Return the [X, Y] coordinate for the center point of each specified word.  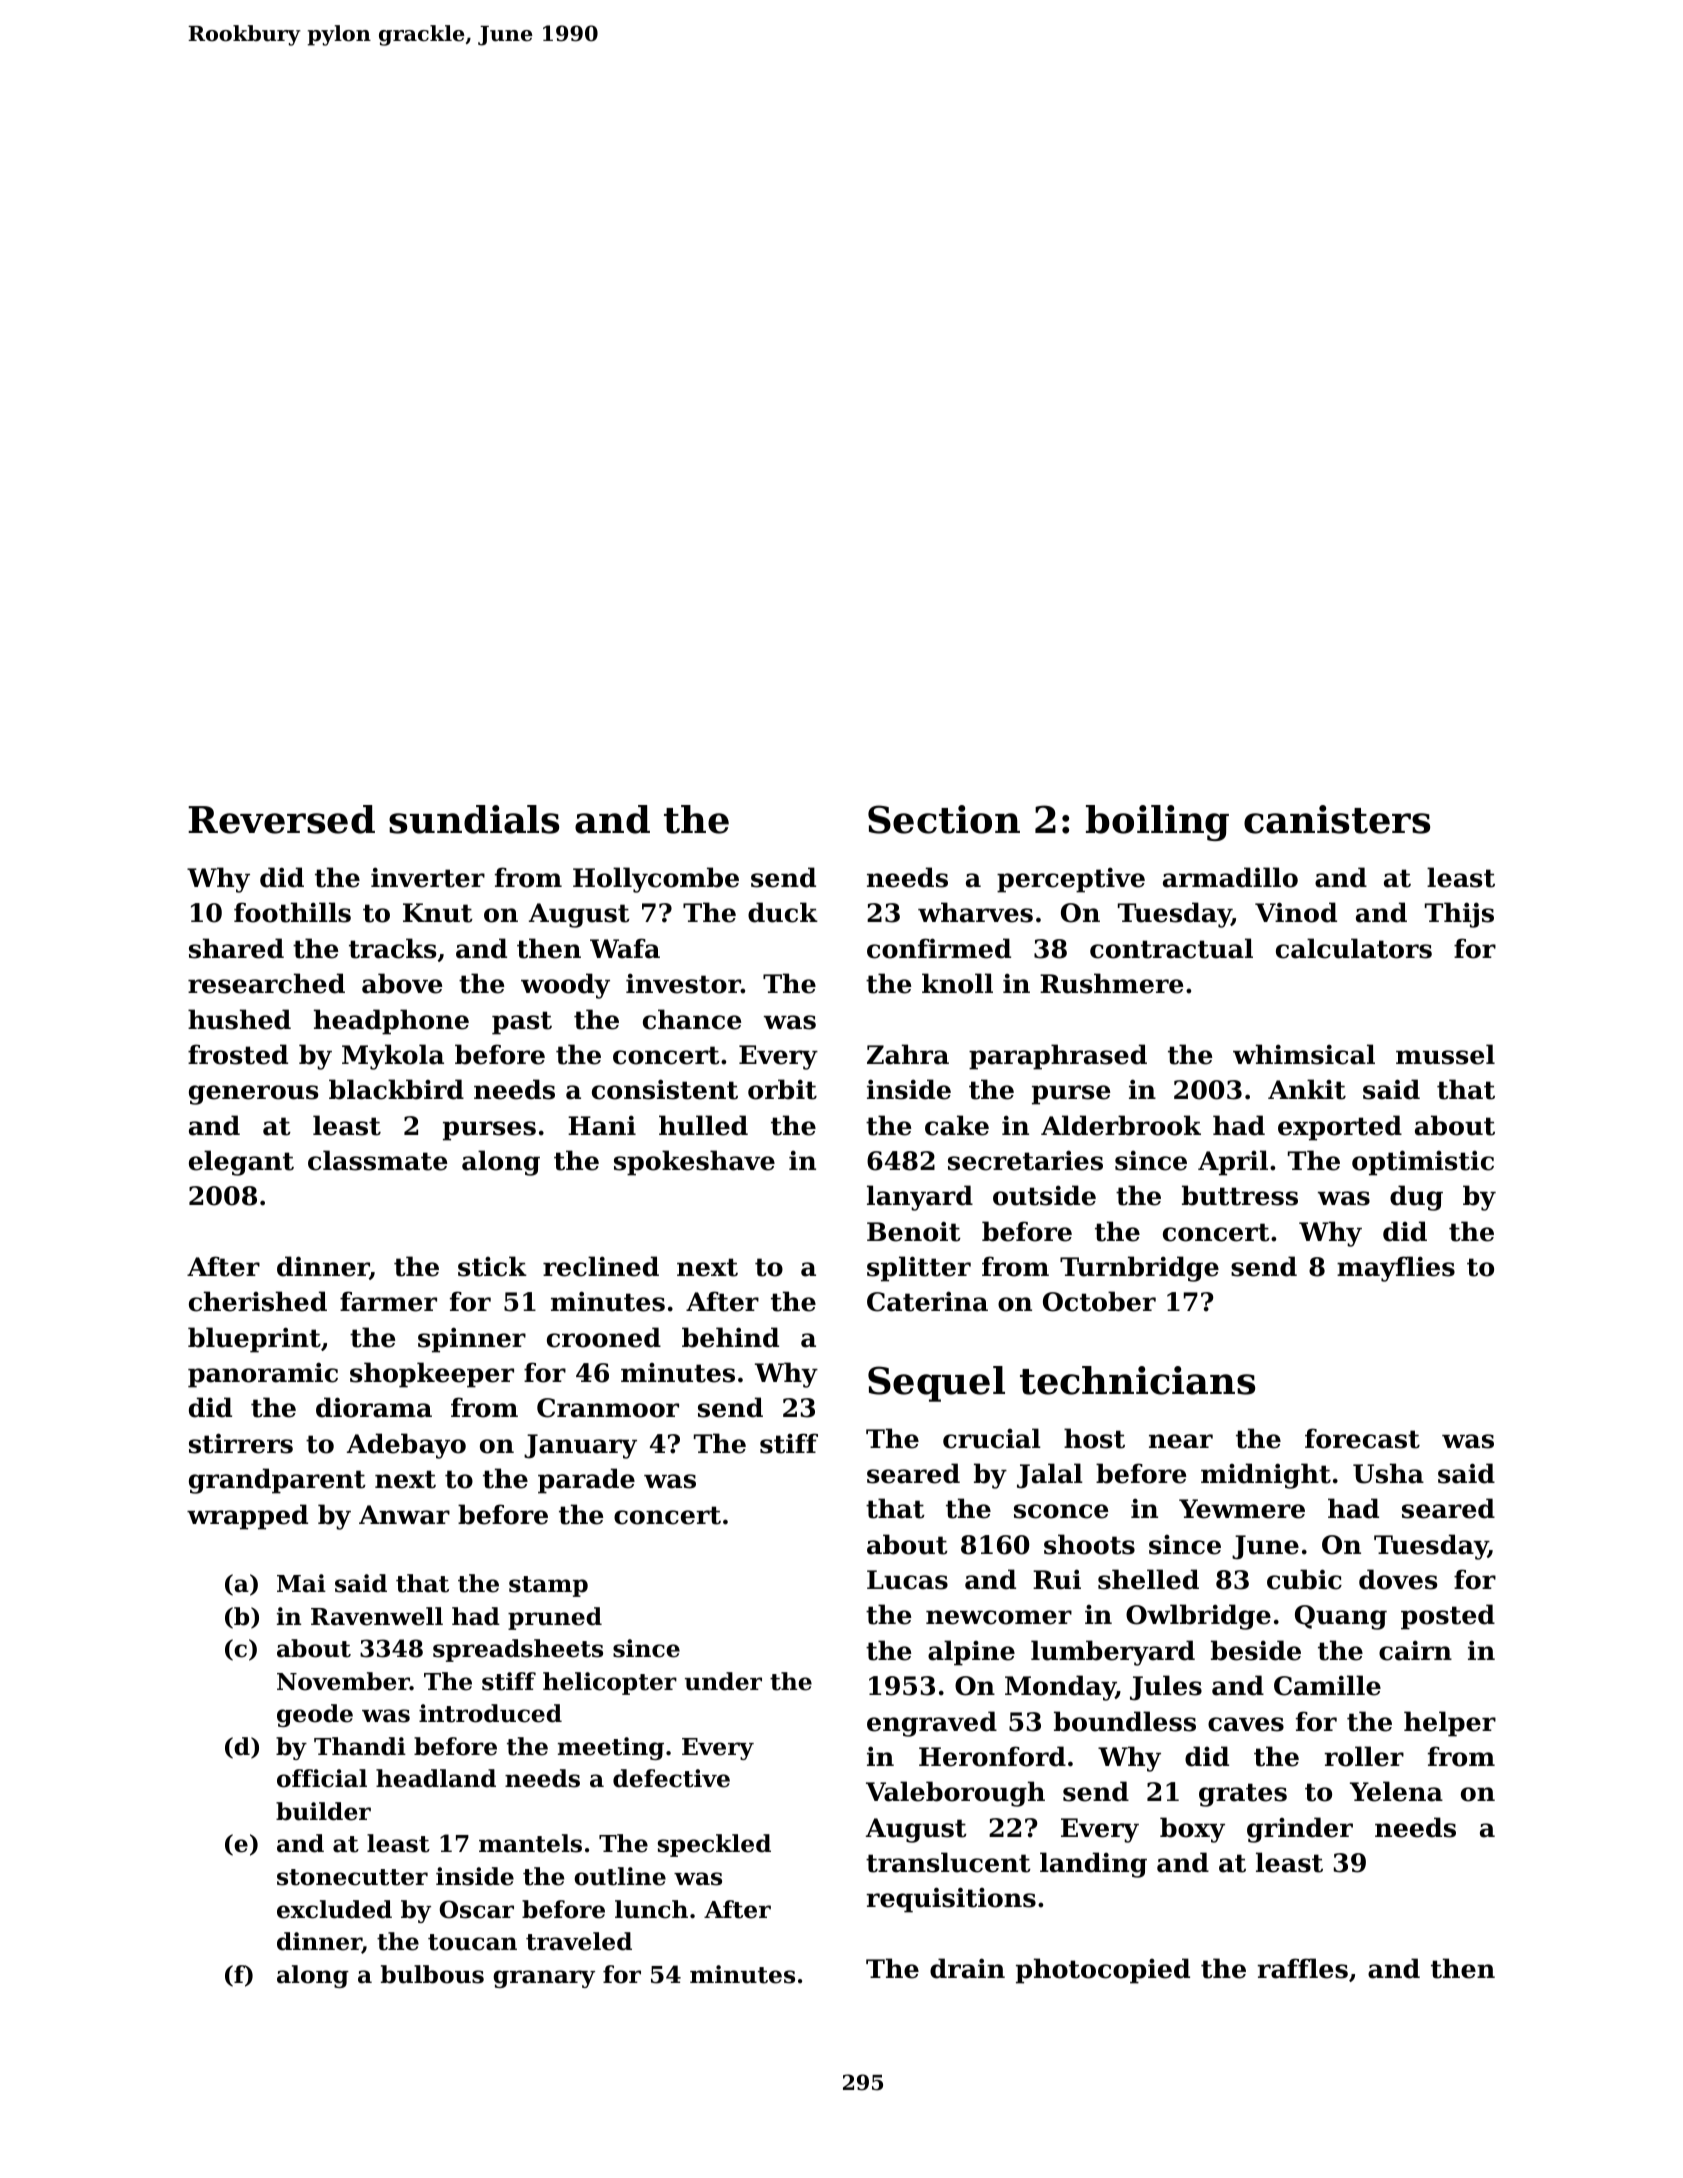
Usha [1388, 1473]
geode [315, 1715]
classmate [377, 1160]
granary [544, 1979]
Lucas [907, 1580]
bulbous [432, 1974]
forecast [1362, 1438]
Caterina [927, 1301]
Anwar [404, 1515]
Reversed [281, 819]
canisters [1337, 819]
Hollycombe [656, 880]
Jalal [1050, 1476]
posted [1448, 1617]
